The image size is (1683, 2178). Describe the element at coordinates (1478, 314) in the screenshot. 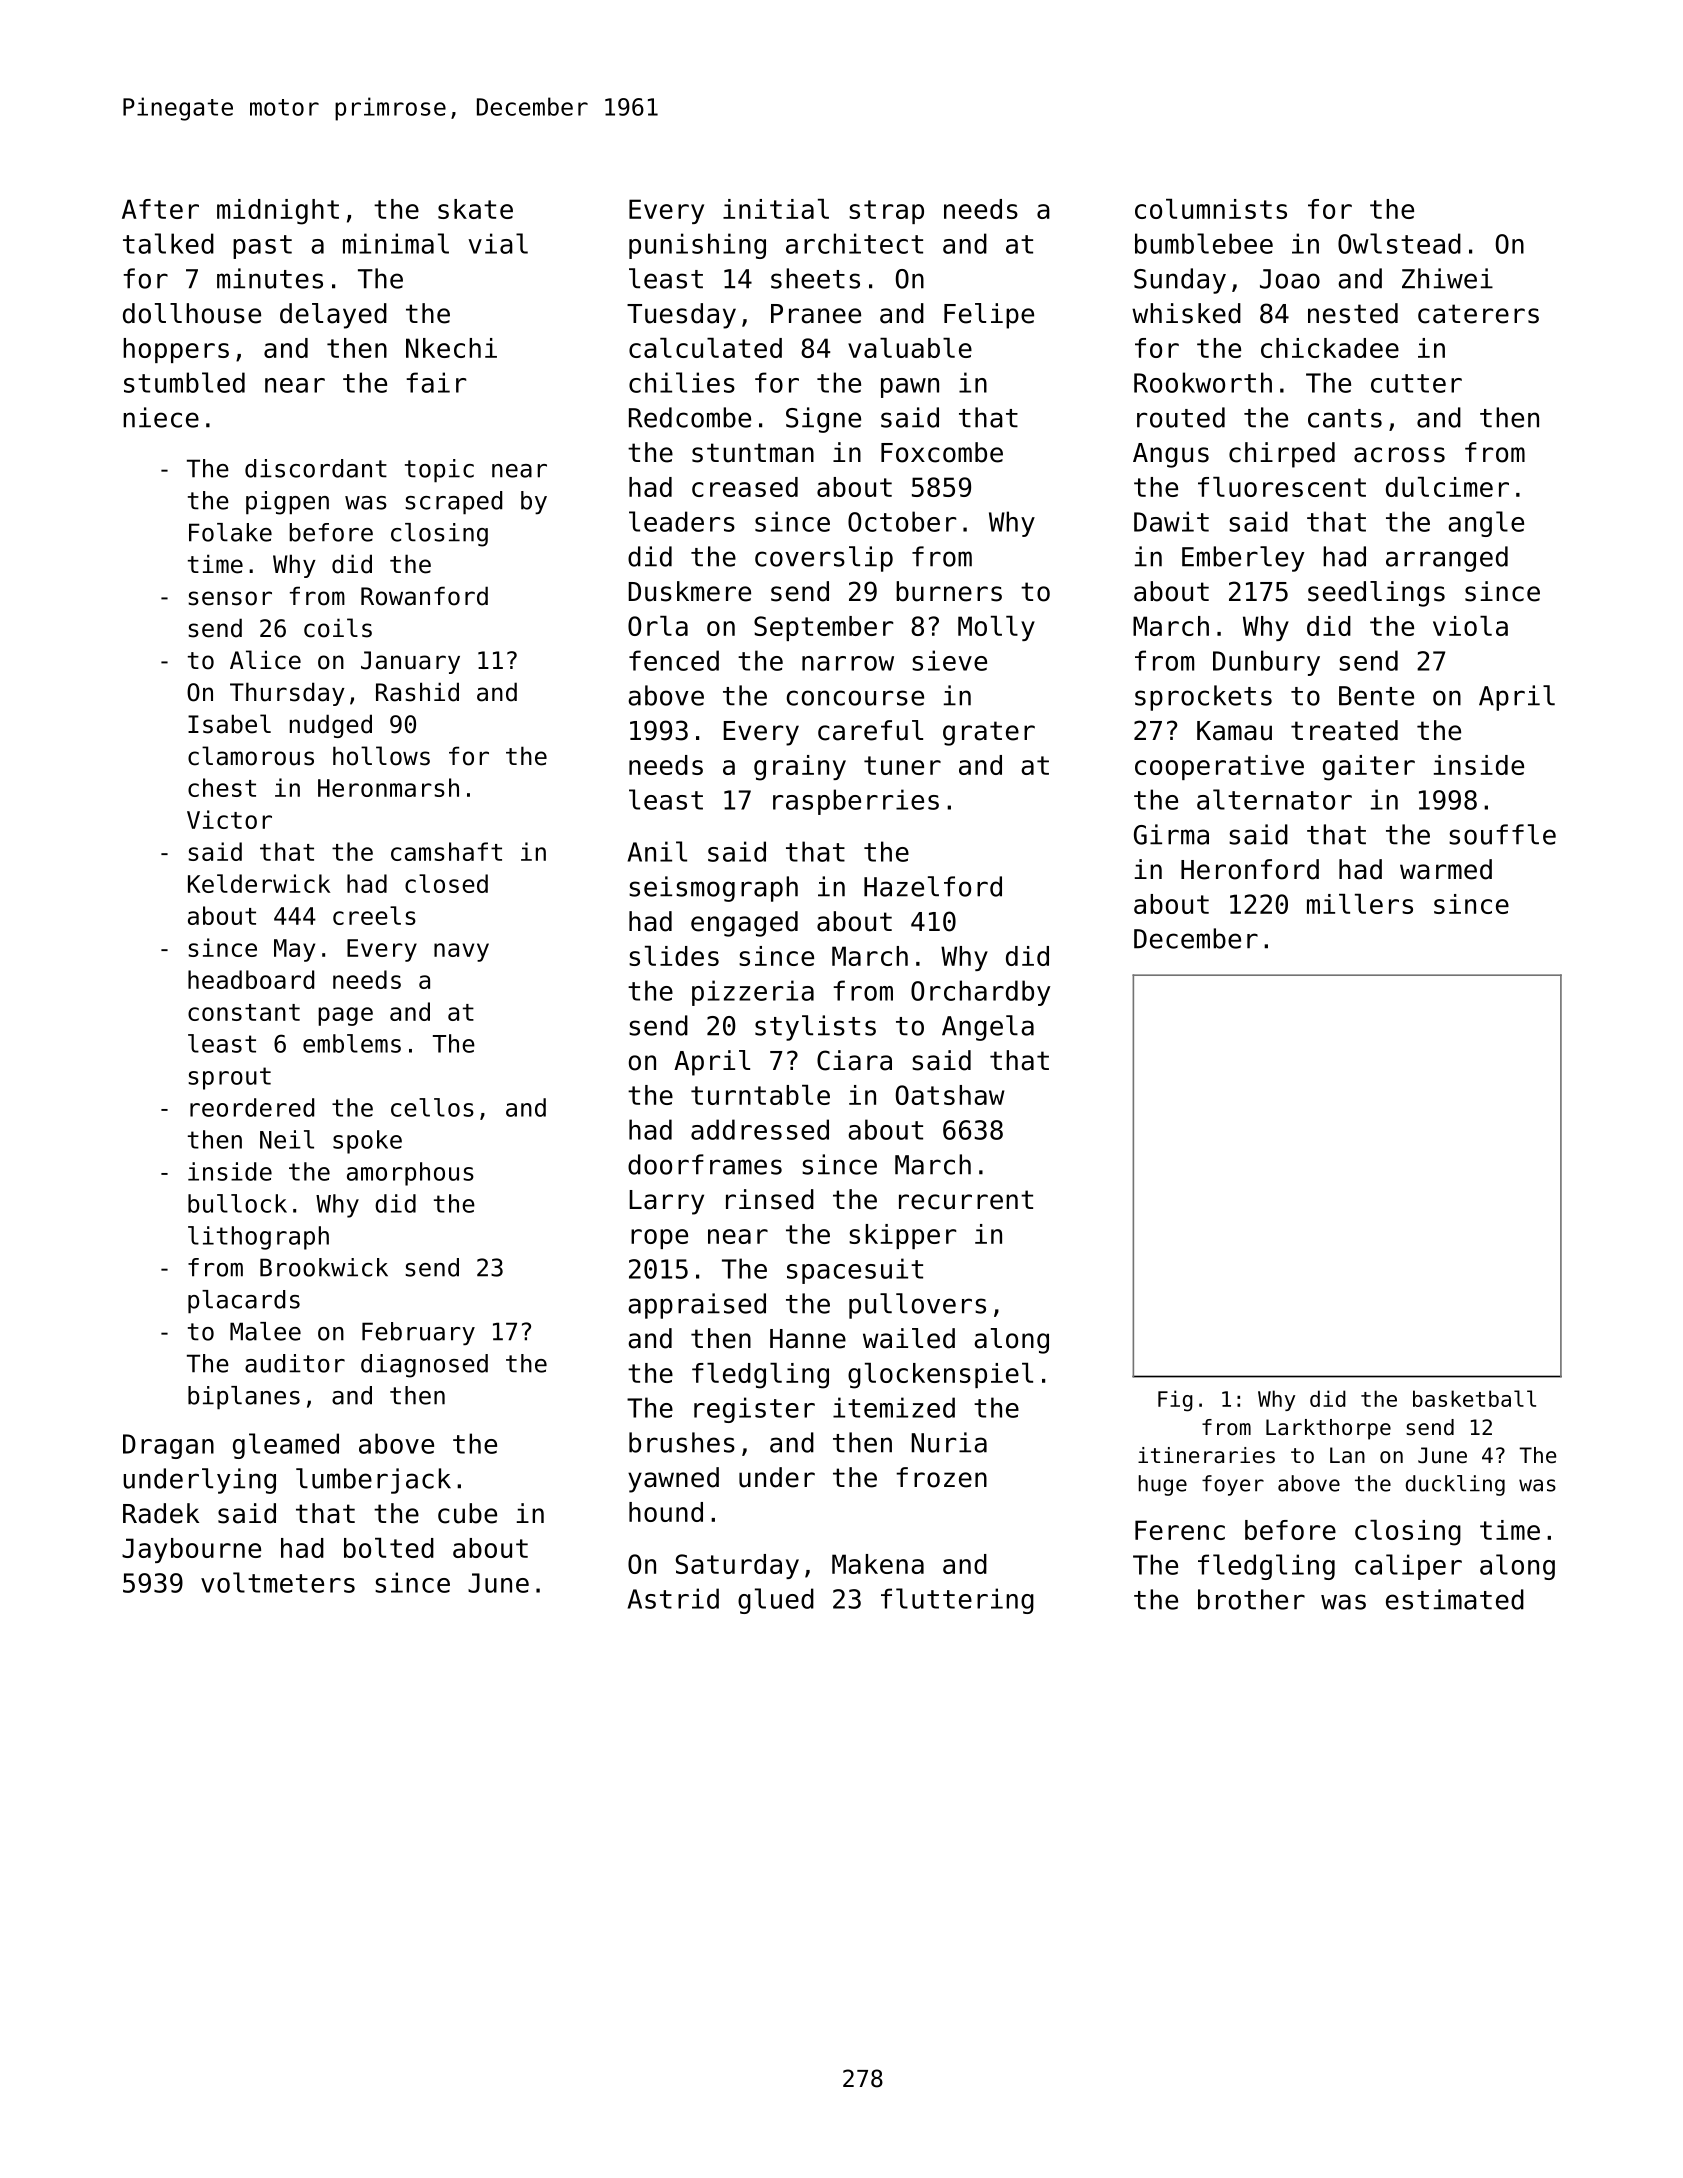

I see `caterers` at that location.
